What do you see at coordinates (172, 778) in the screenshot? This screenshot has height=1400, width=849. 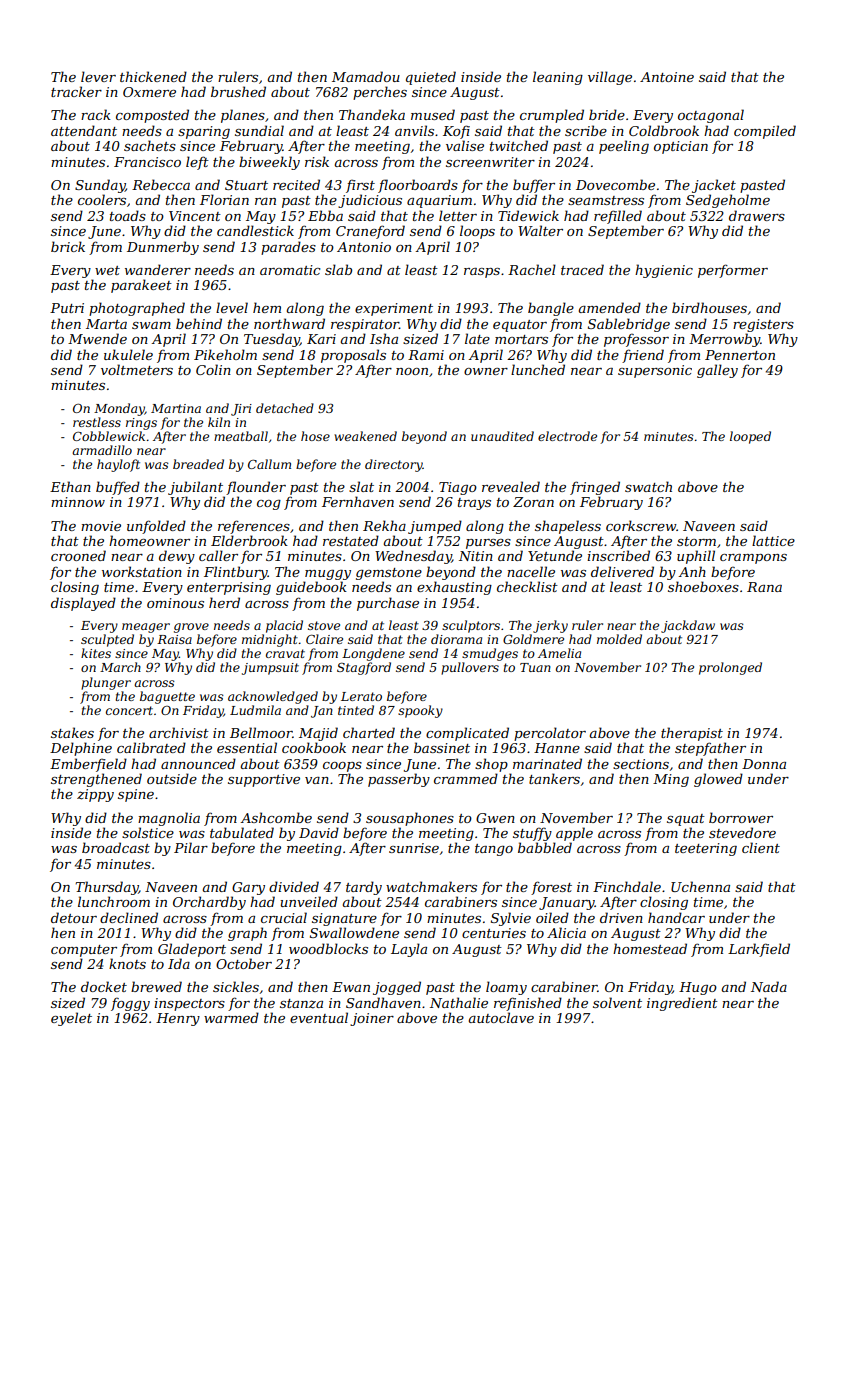 I see `outside` at bounding box center [172, 778].
